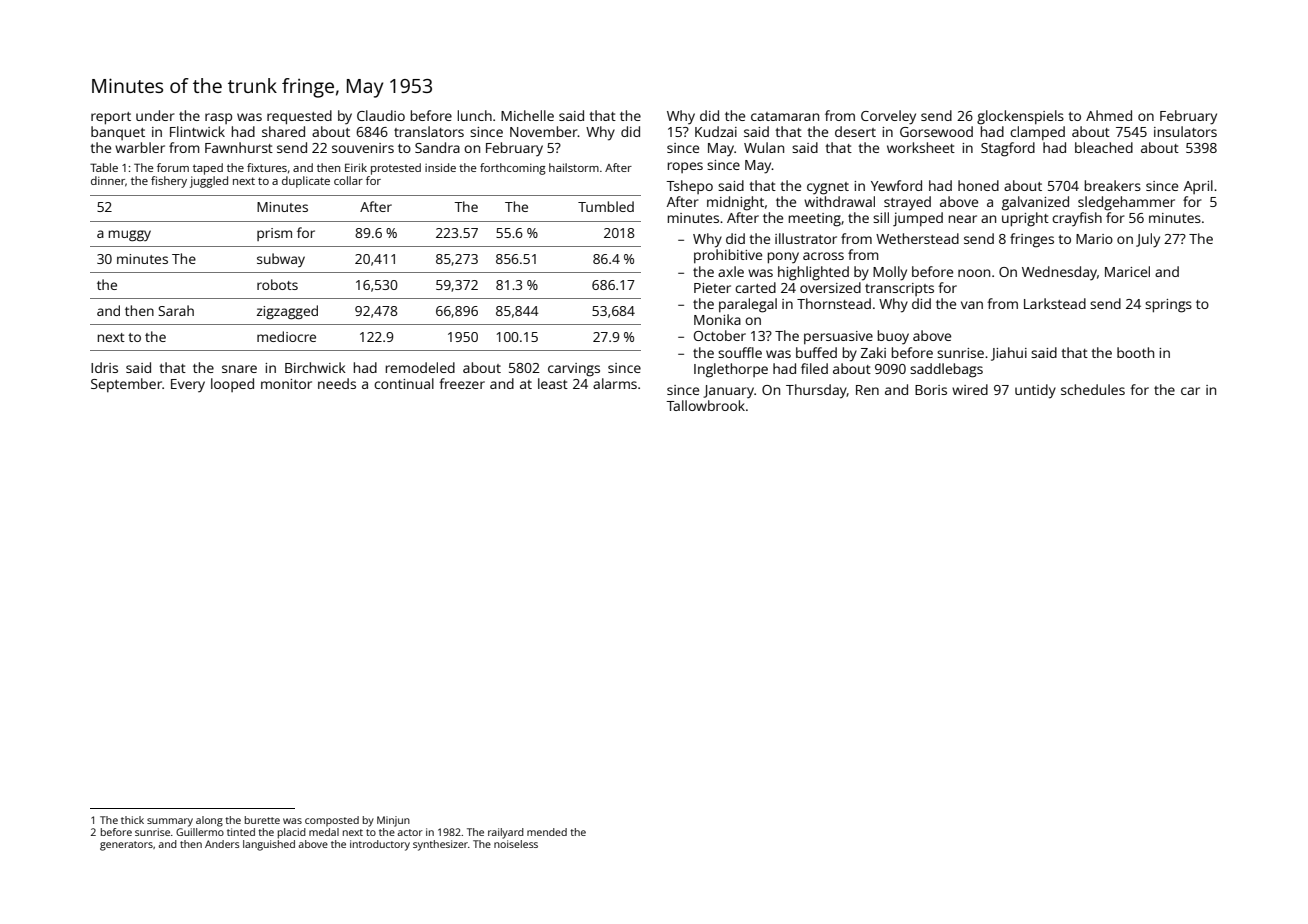 The height and width of the screenshot is (924, 1308). I want to click on carvings, so click(574, 370).
